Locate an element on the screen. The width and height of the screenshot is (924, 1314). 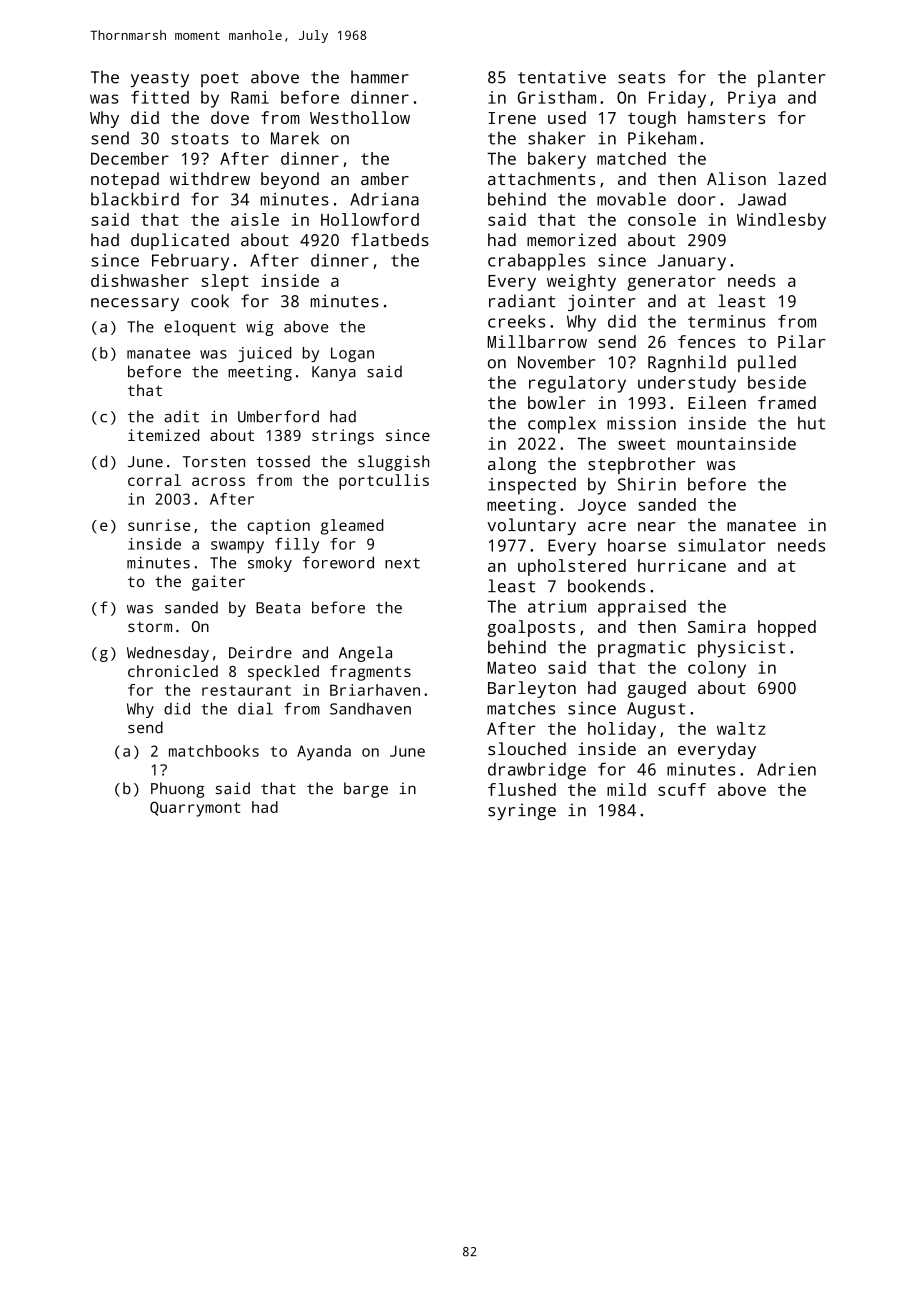
caption is located at coordinates (278, 527).
